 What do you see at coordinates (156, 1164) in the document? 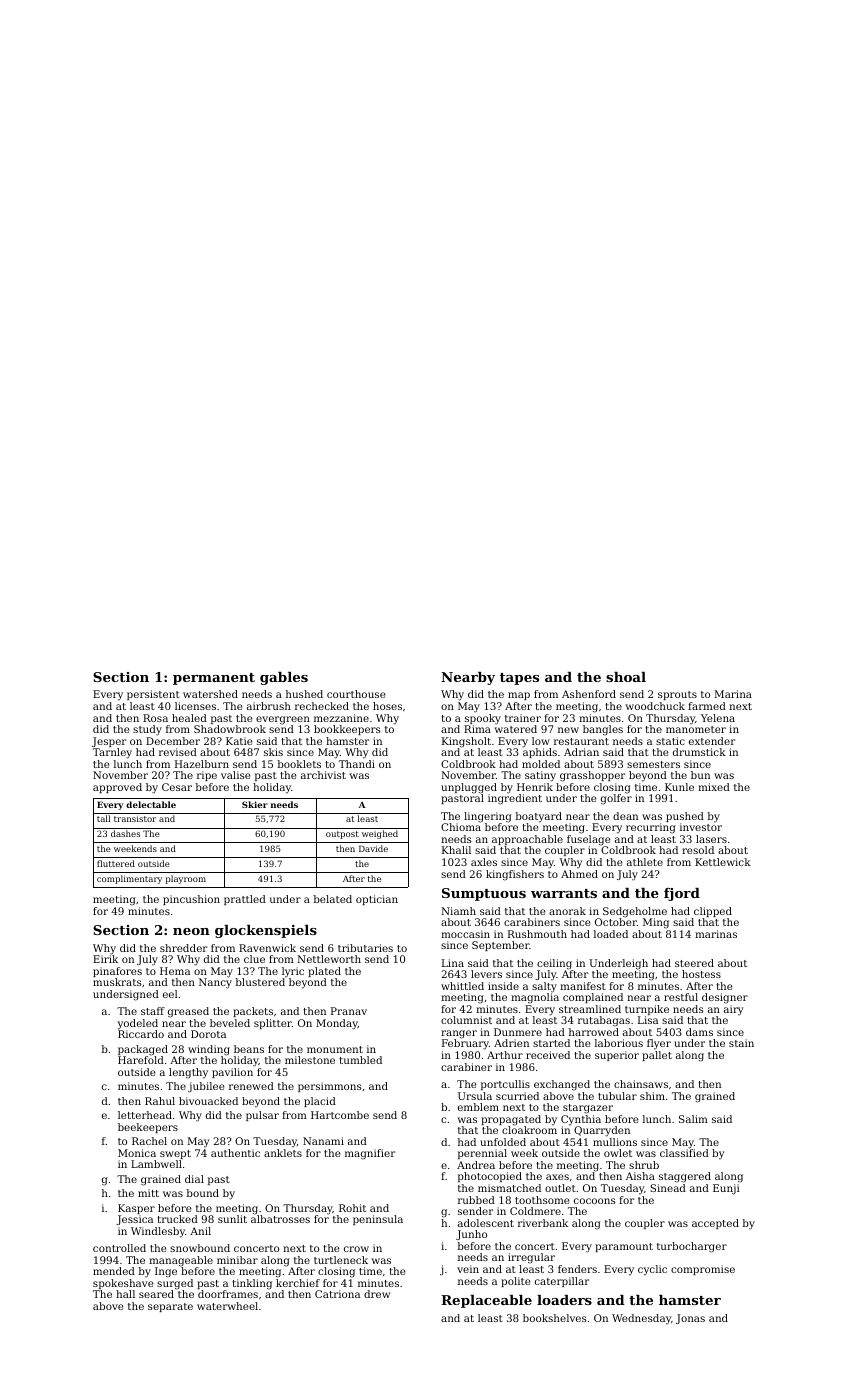
I see `Lambwell` at bounding box center [156, 1164].
